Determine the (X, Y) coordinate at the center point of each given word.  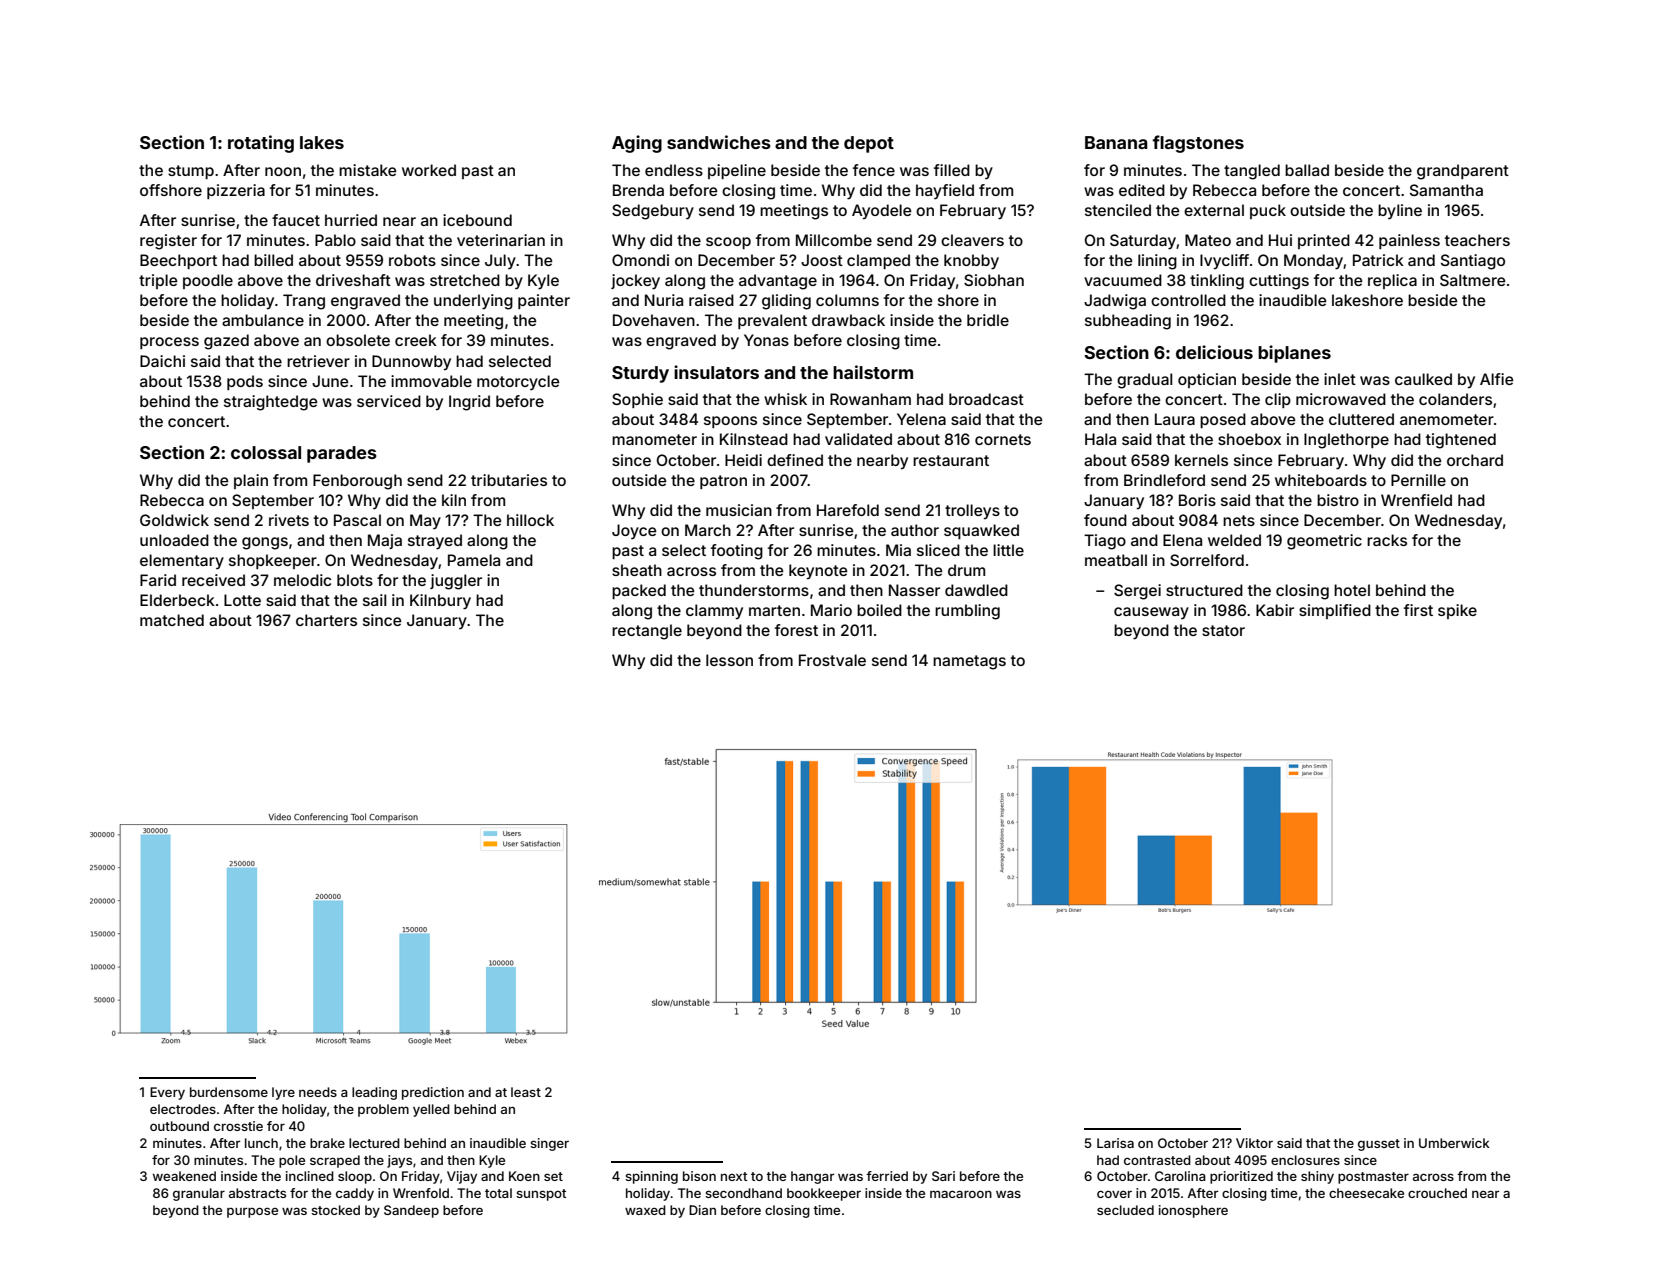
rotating (261, 144)
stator (1223, 630)
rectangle (647, 632)
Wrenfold (421, 1193)
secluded (1125, 1210)
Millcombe (834, 240)
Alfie (1497, 379)
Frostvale (832, 660)
